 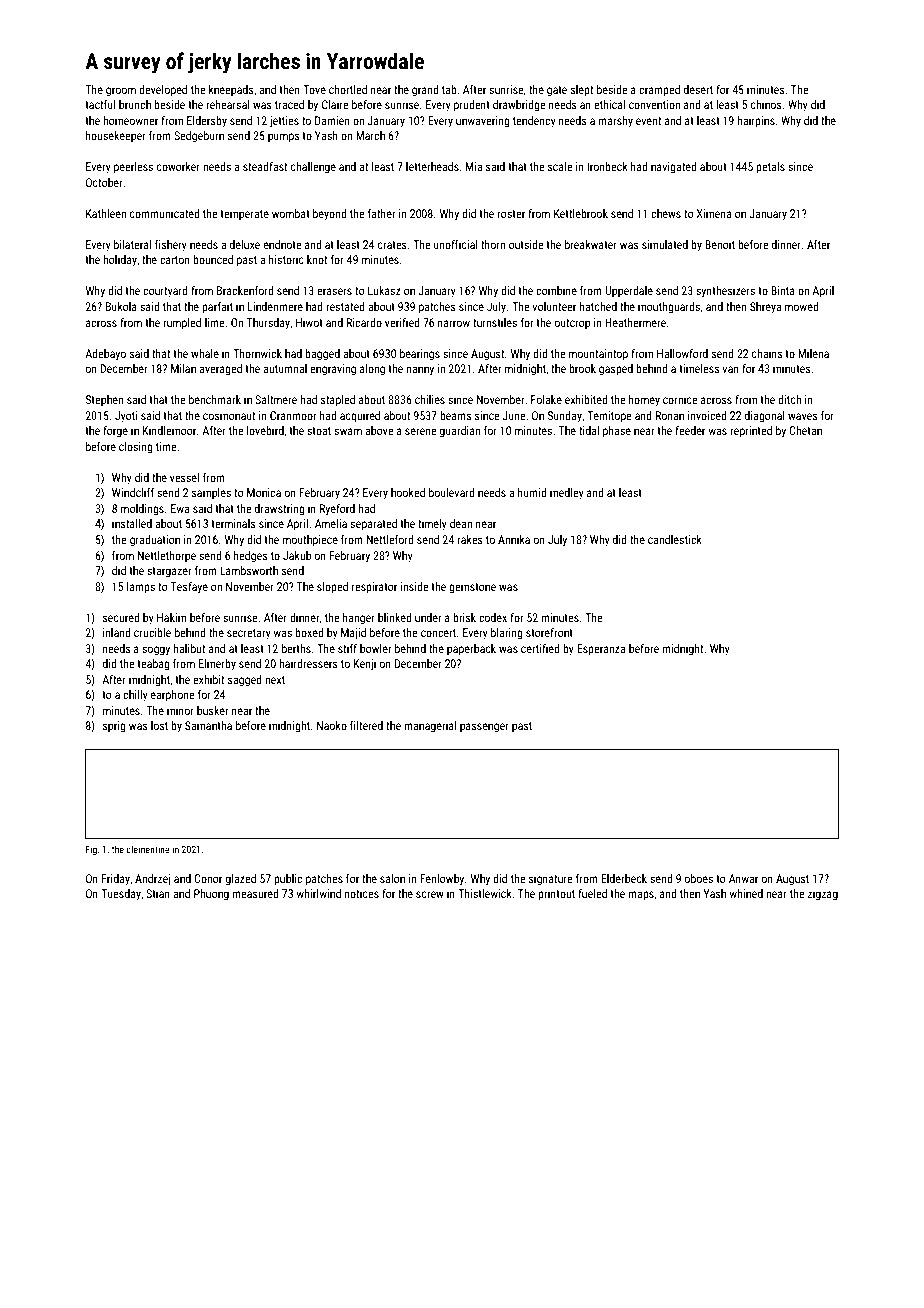 What do you see at coordinates (511, 214) in the image?
I see `roster` at bounding box center [511, 214].
